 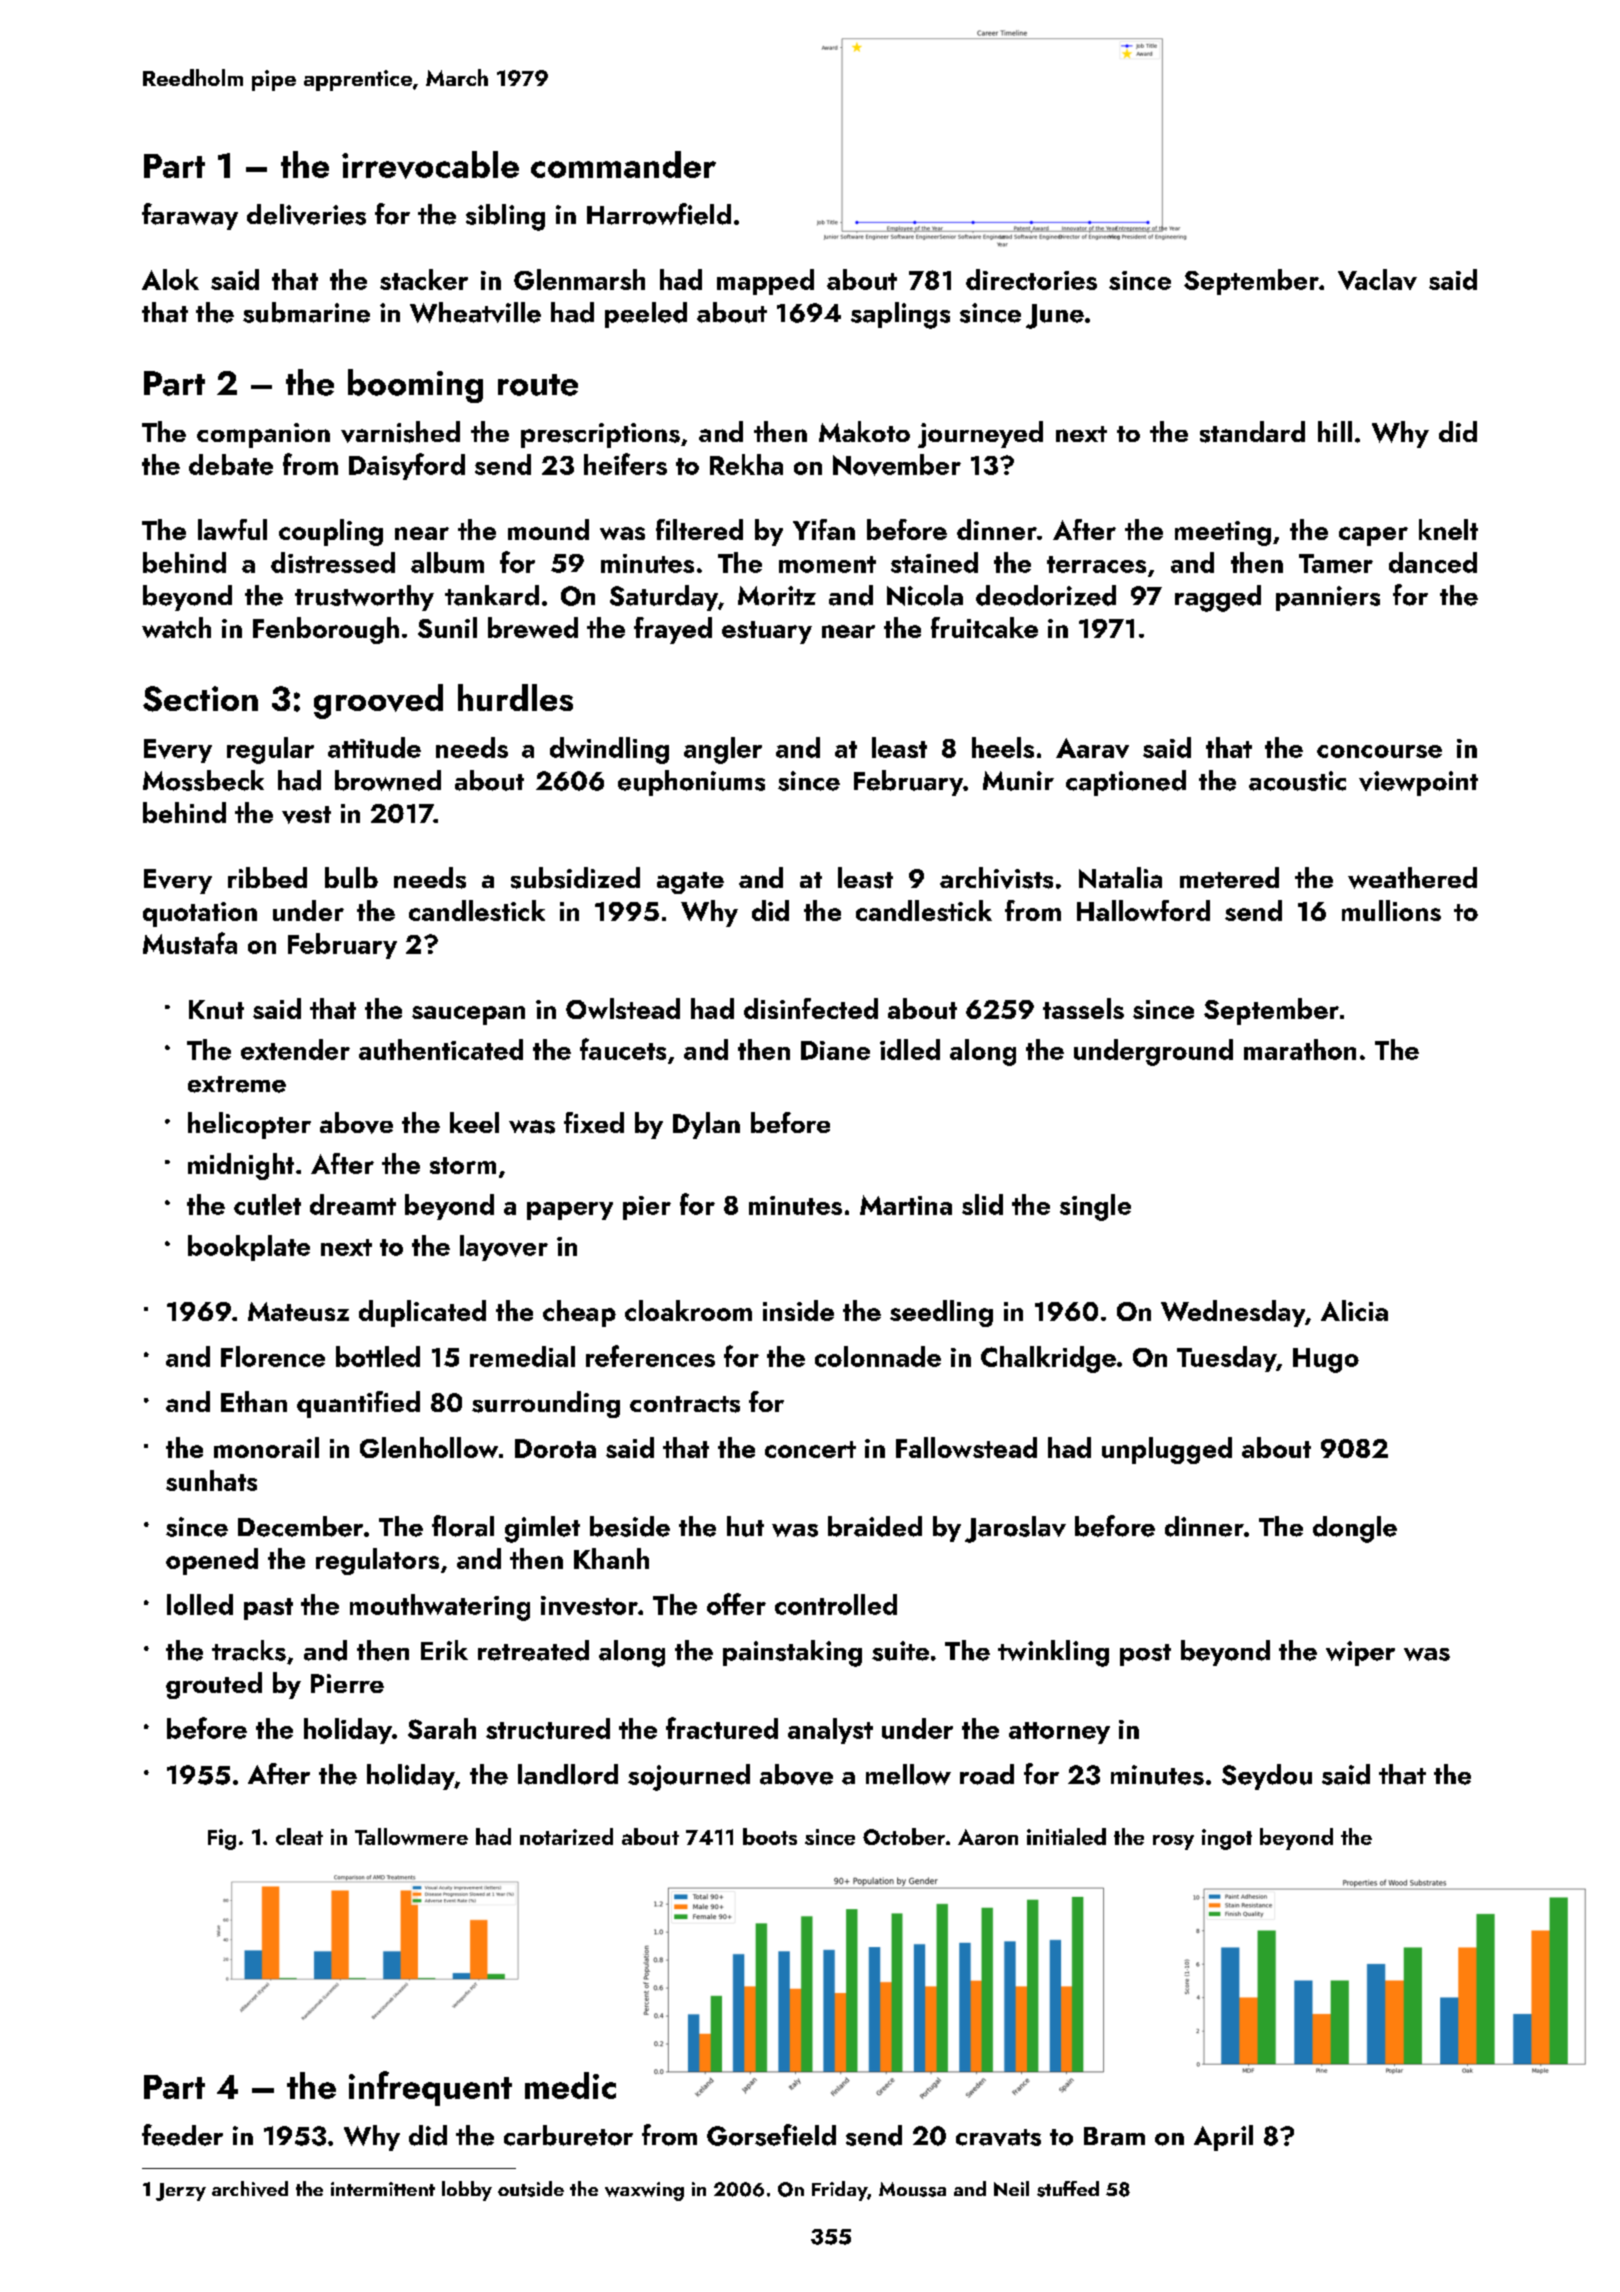 I want to click on Dylan, so click(x=706, y=1125).
